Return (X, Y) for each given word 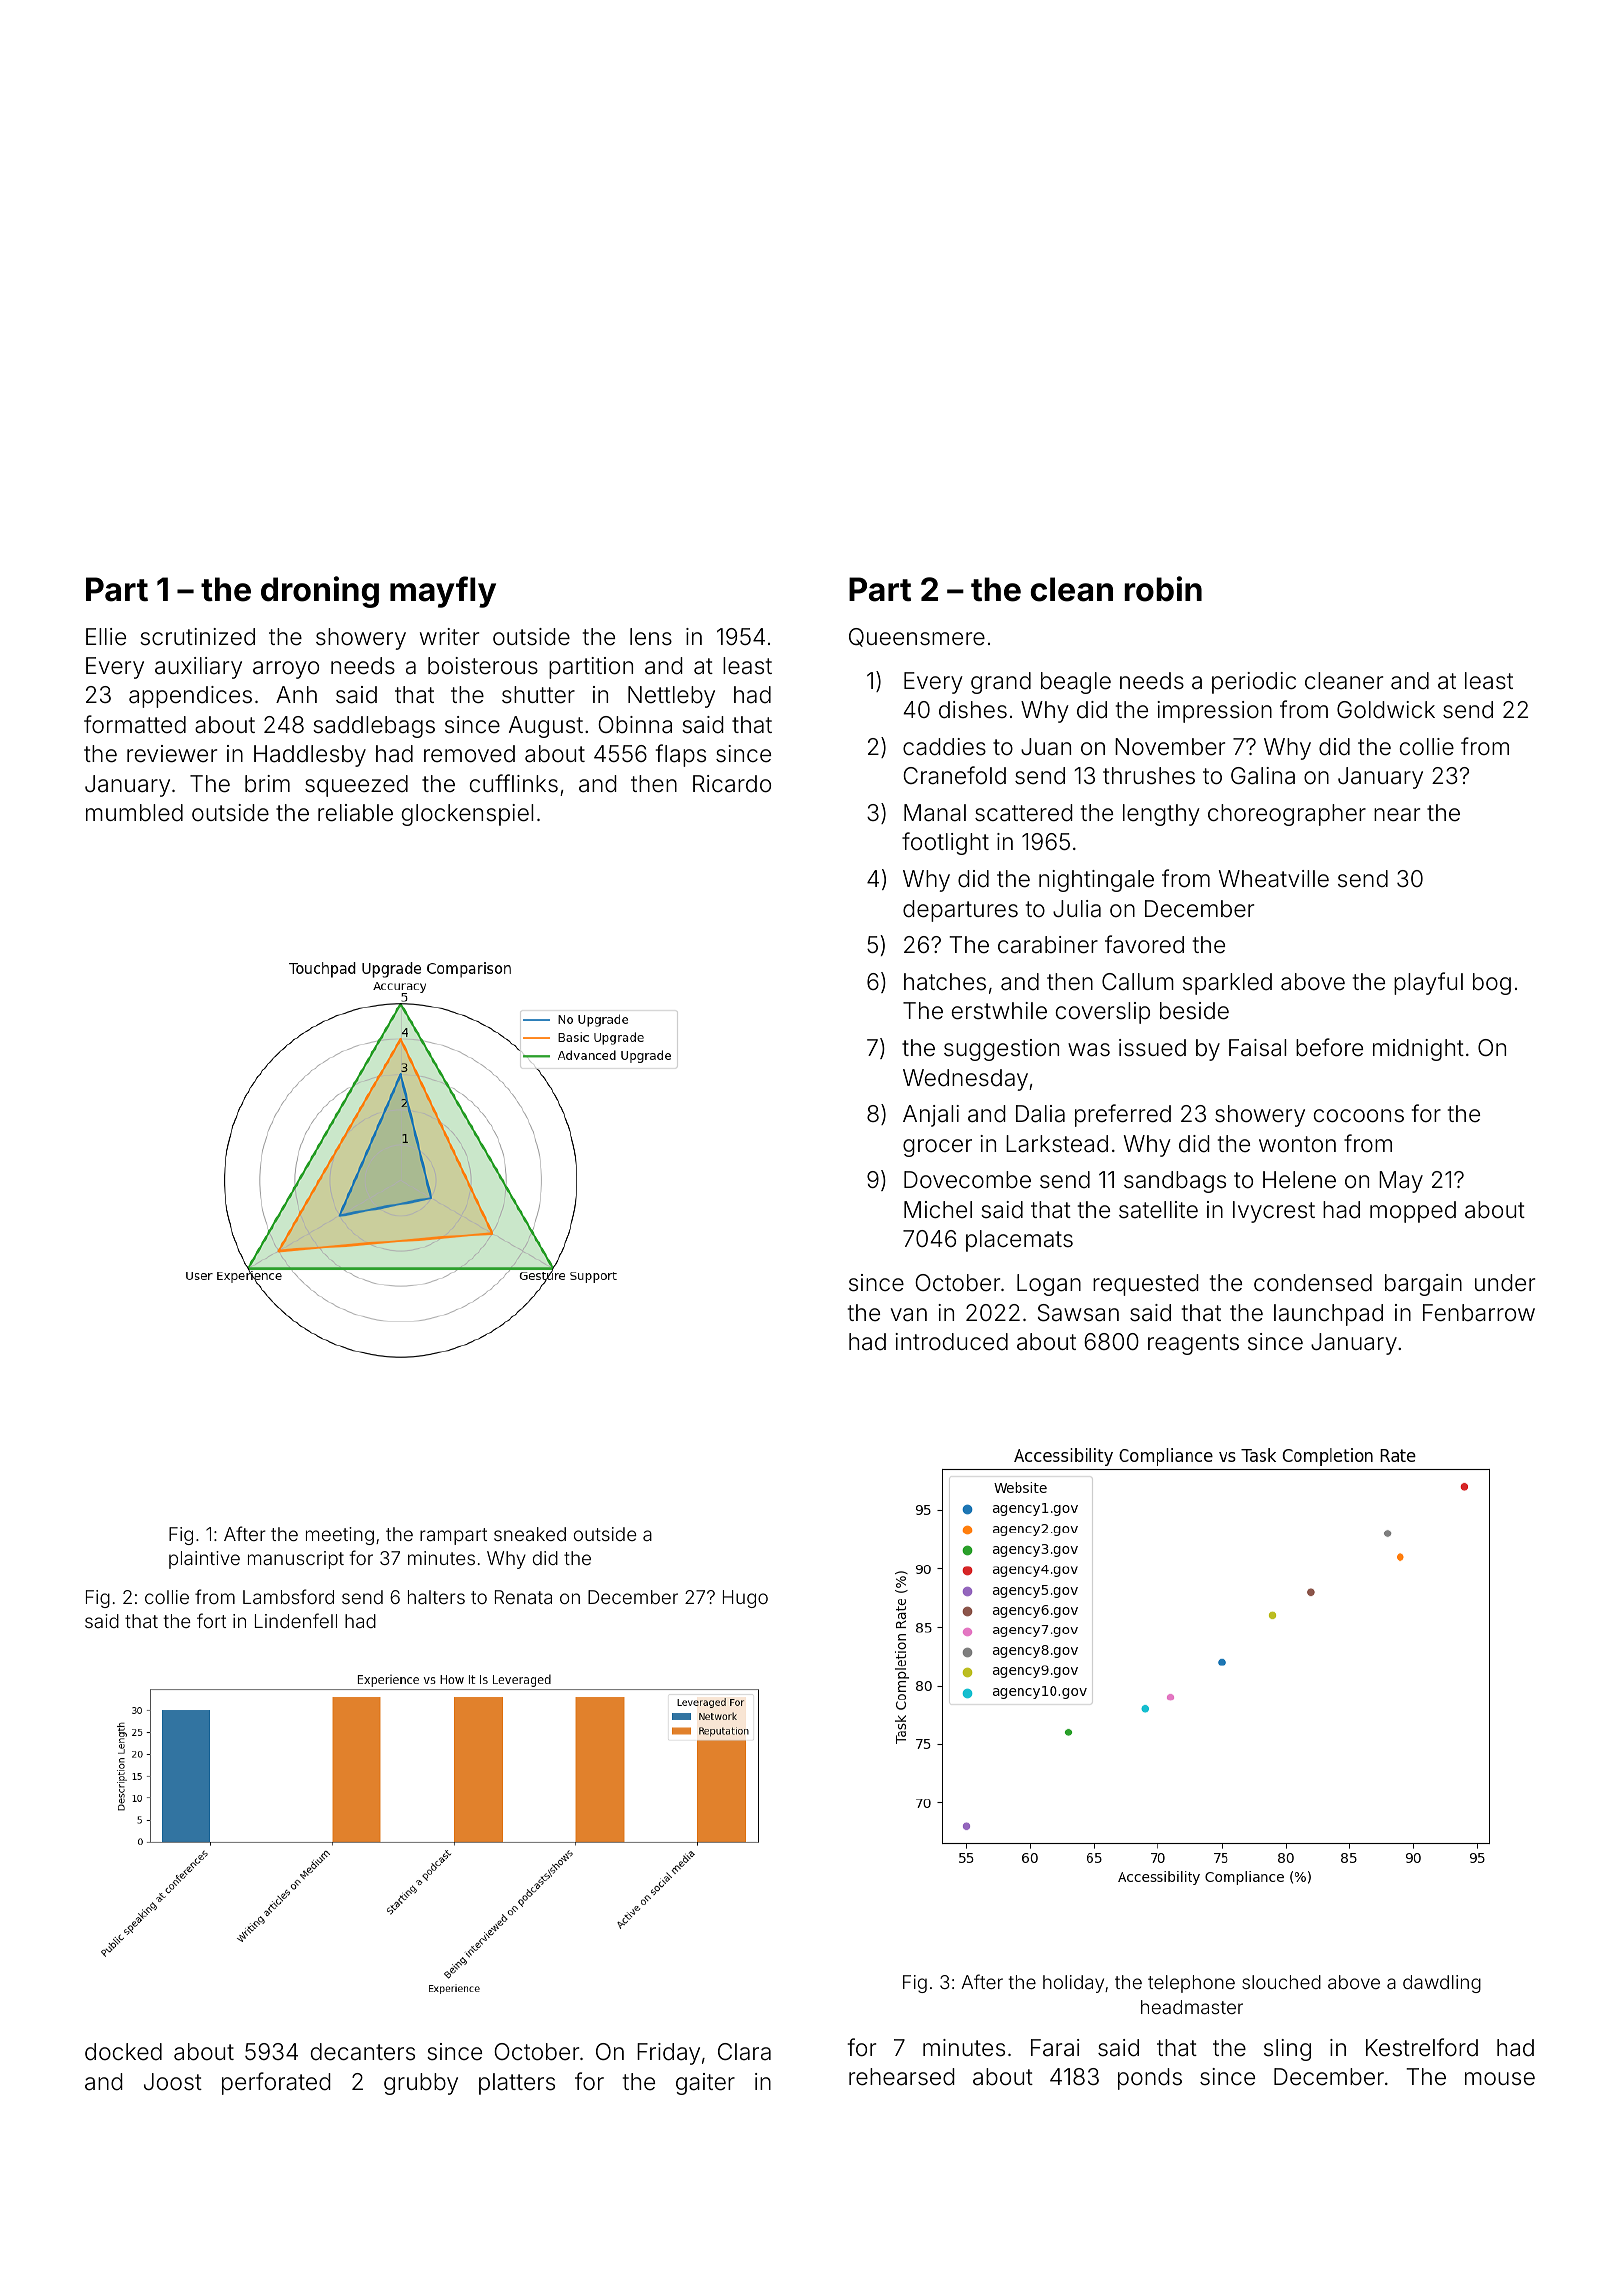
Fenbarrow (1479, 1313)
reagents (1193, 1344)
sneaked (530, 1534)
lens (651, 637)
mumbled (134, 813)
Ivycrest (1274, 1212)
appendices (190, 697)
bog (1492, 984)
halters (436, 1597)
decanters (363, 2052)
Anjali (931, 1116)
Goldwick (1386, 710)
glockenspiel (467, 815)
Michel (938, 1209)
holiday (1073, 1984)
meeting (340, 1536)
